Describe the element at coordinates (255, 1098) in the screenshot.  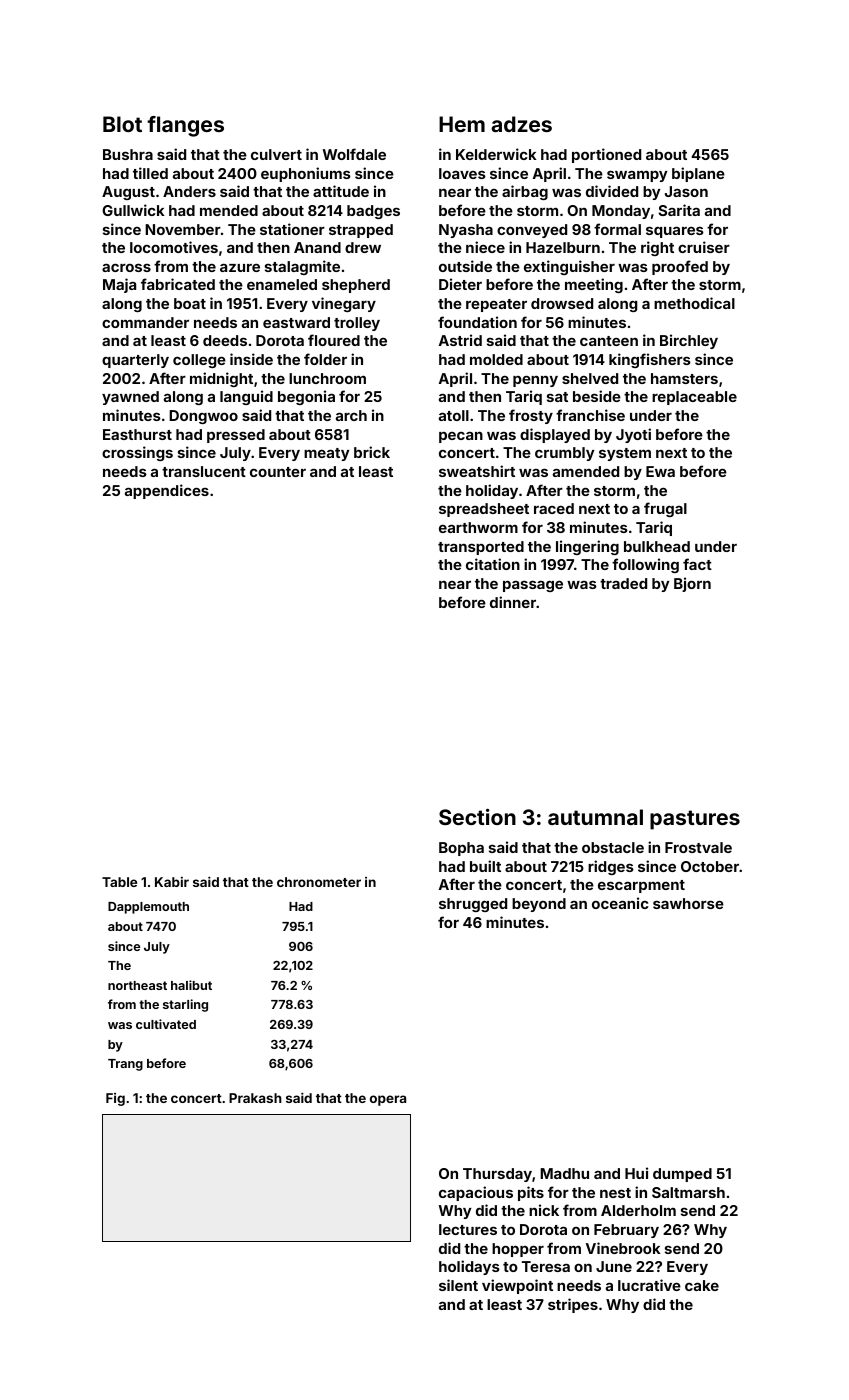
I see `Prakash` at that location.
